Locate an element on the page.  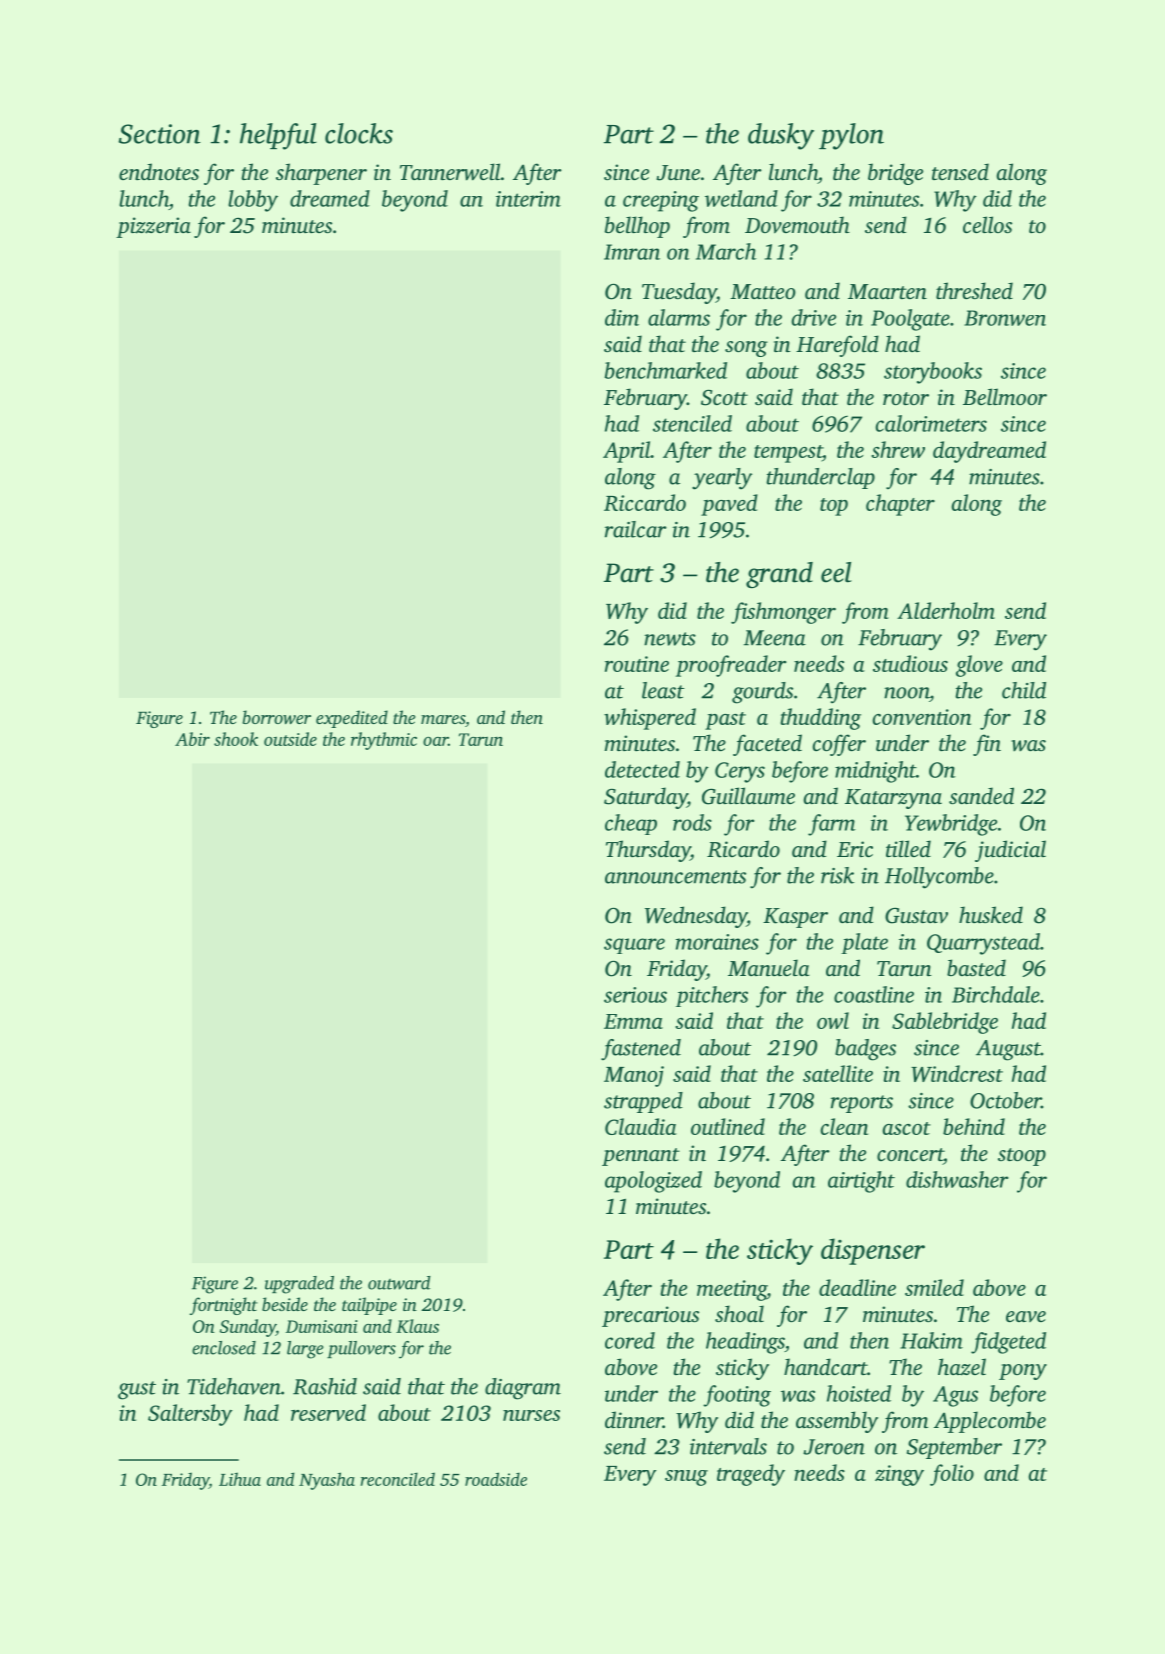
Tannerwell is located at coordinates (450, 172).
